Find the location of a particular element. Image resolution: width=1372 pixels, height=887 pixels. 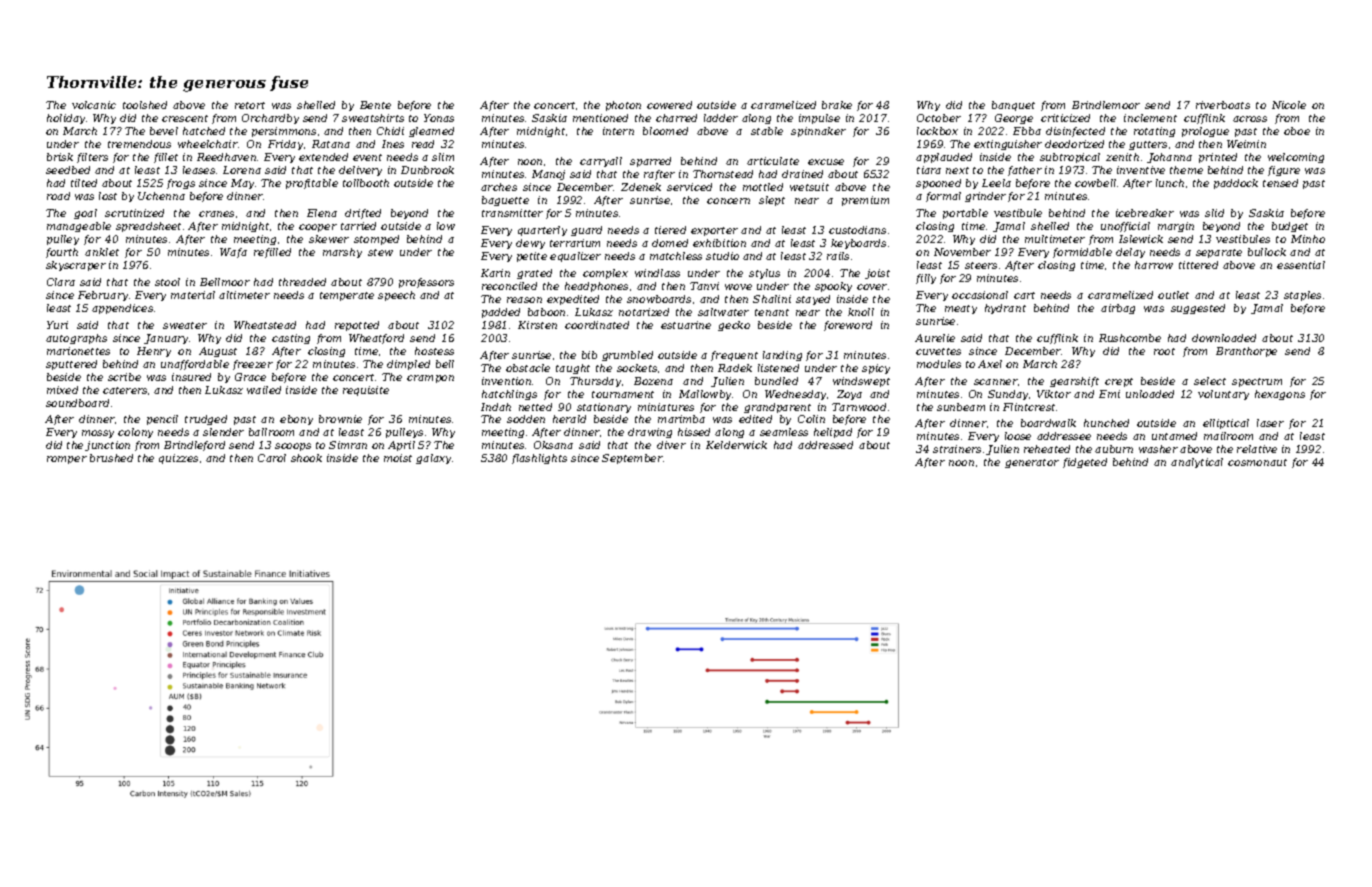

gearshift is located at coordinates (1074, 382).
